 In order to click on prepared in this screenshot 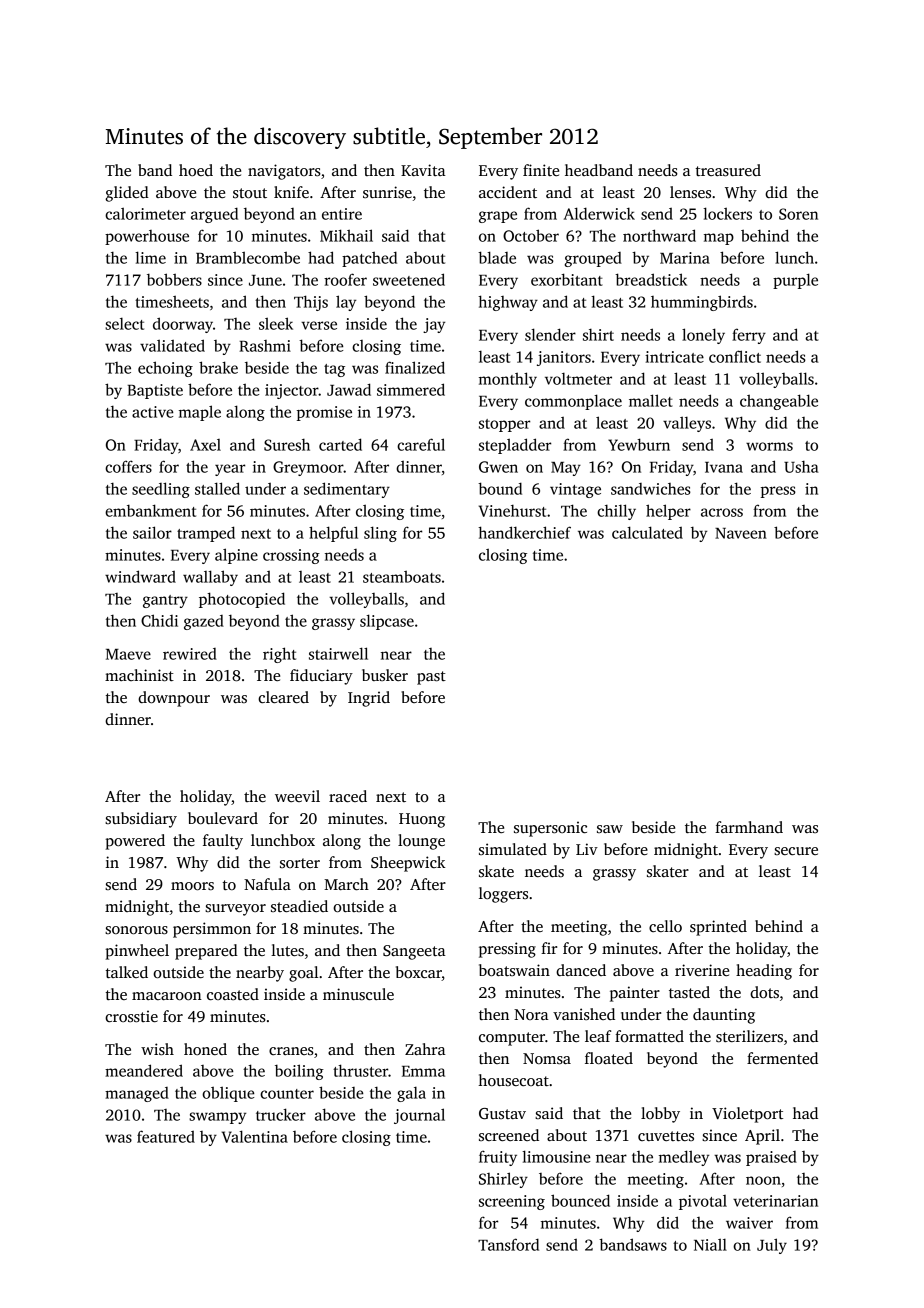, I will do `click(206, 952)`.
